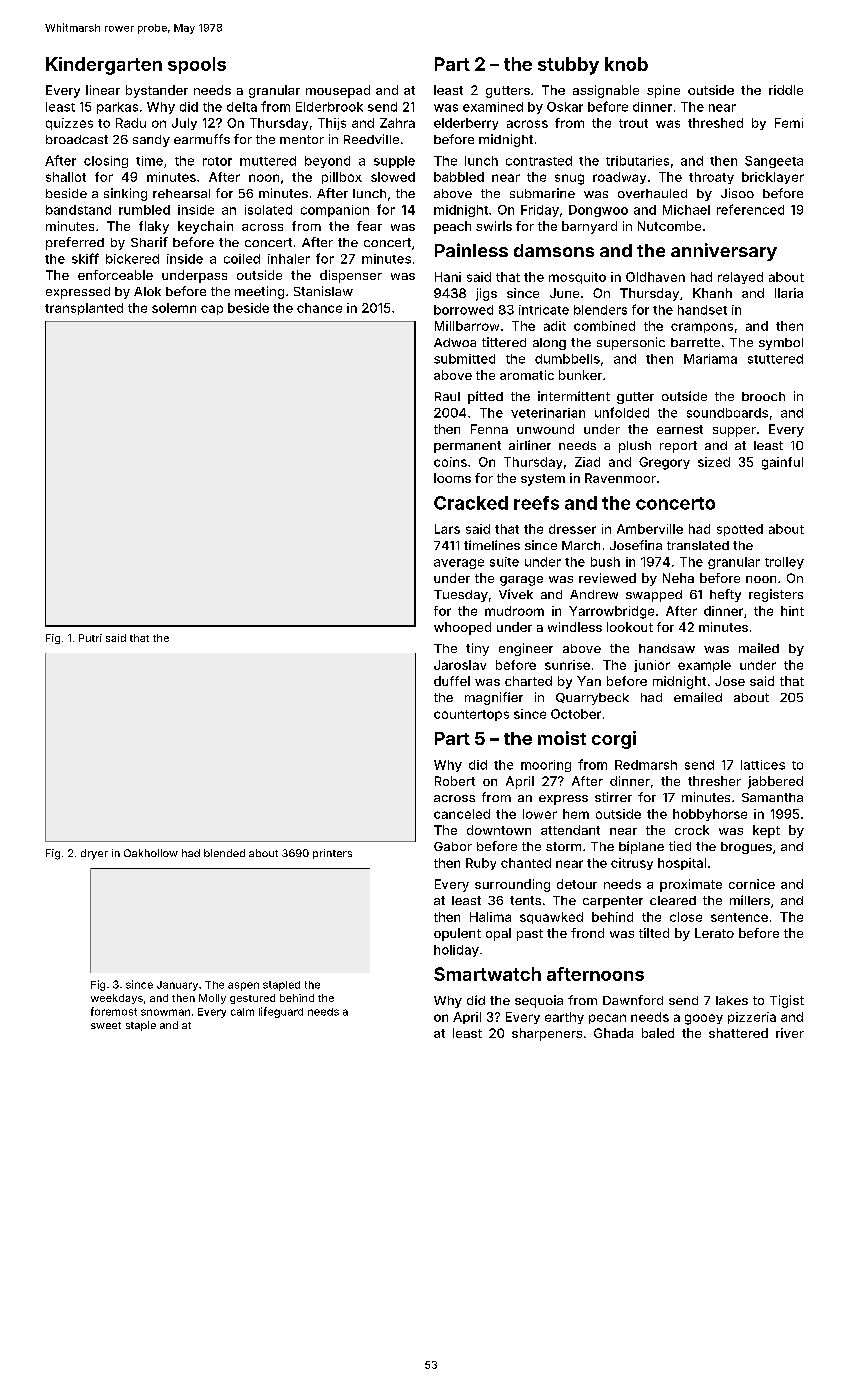  What do you see at coordinates (397, 123) in the screenshot?
I see `Zahra` at bounding box center [397, 123].
